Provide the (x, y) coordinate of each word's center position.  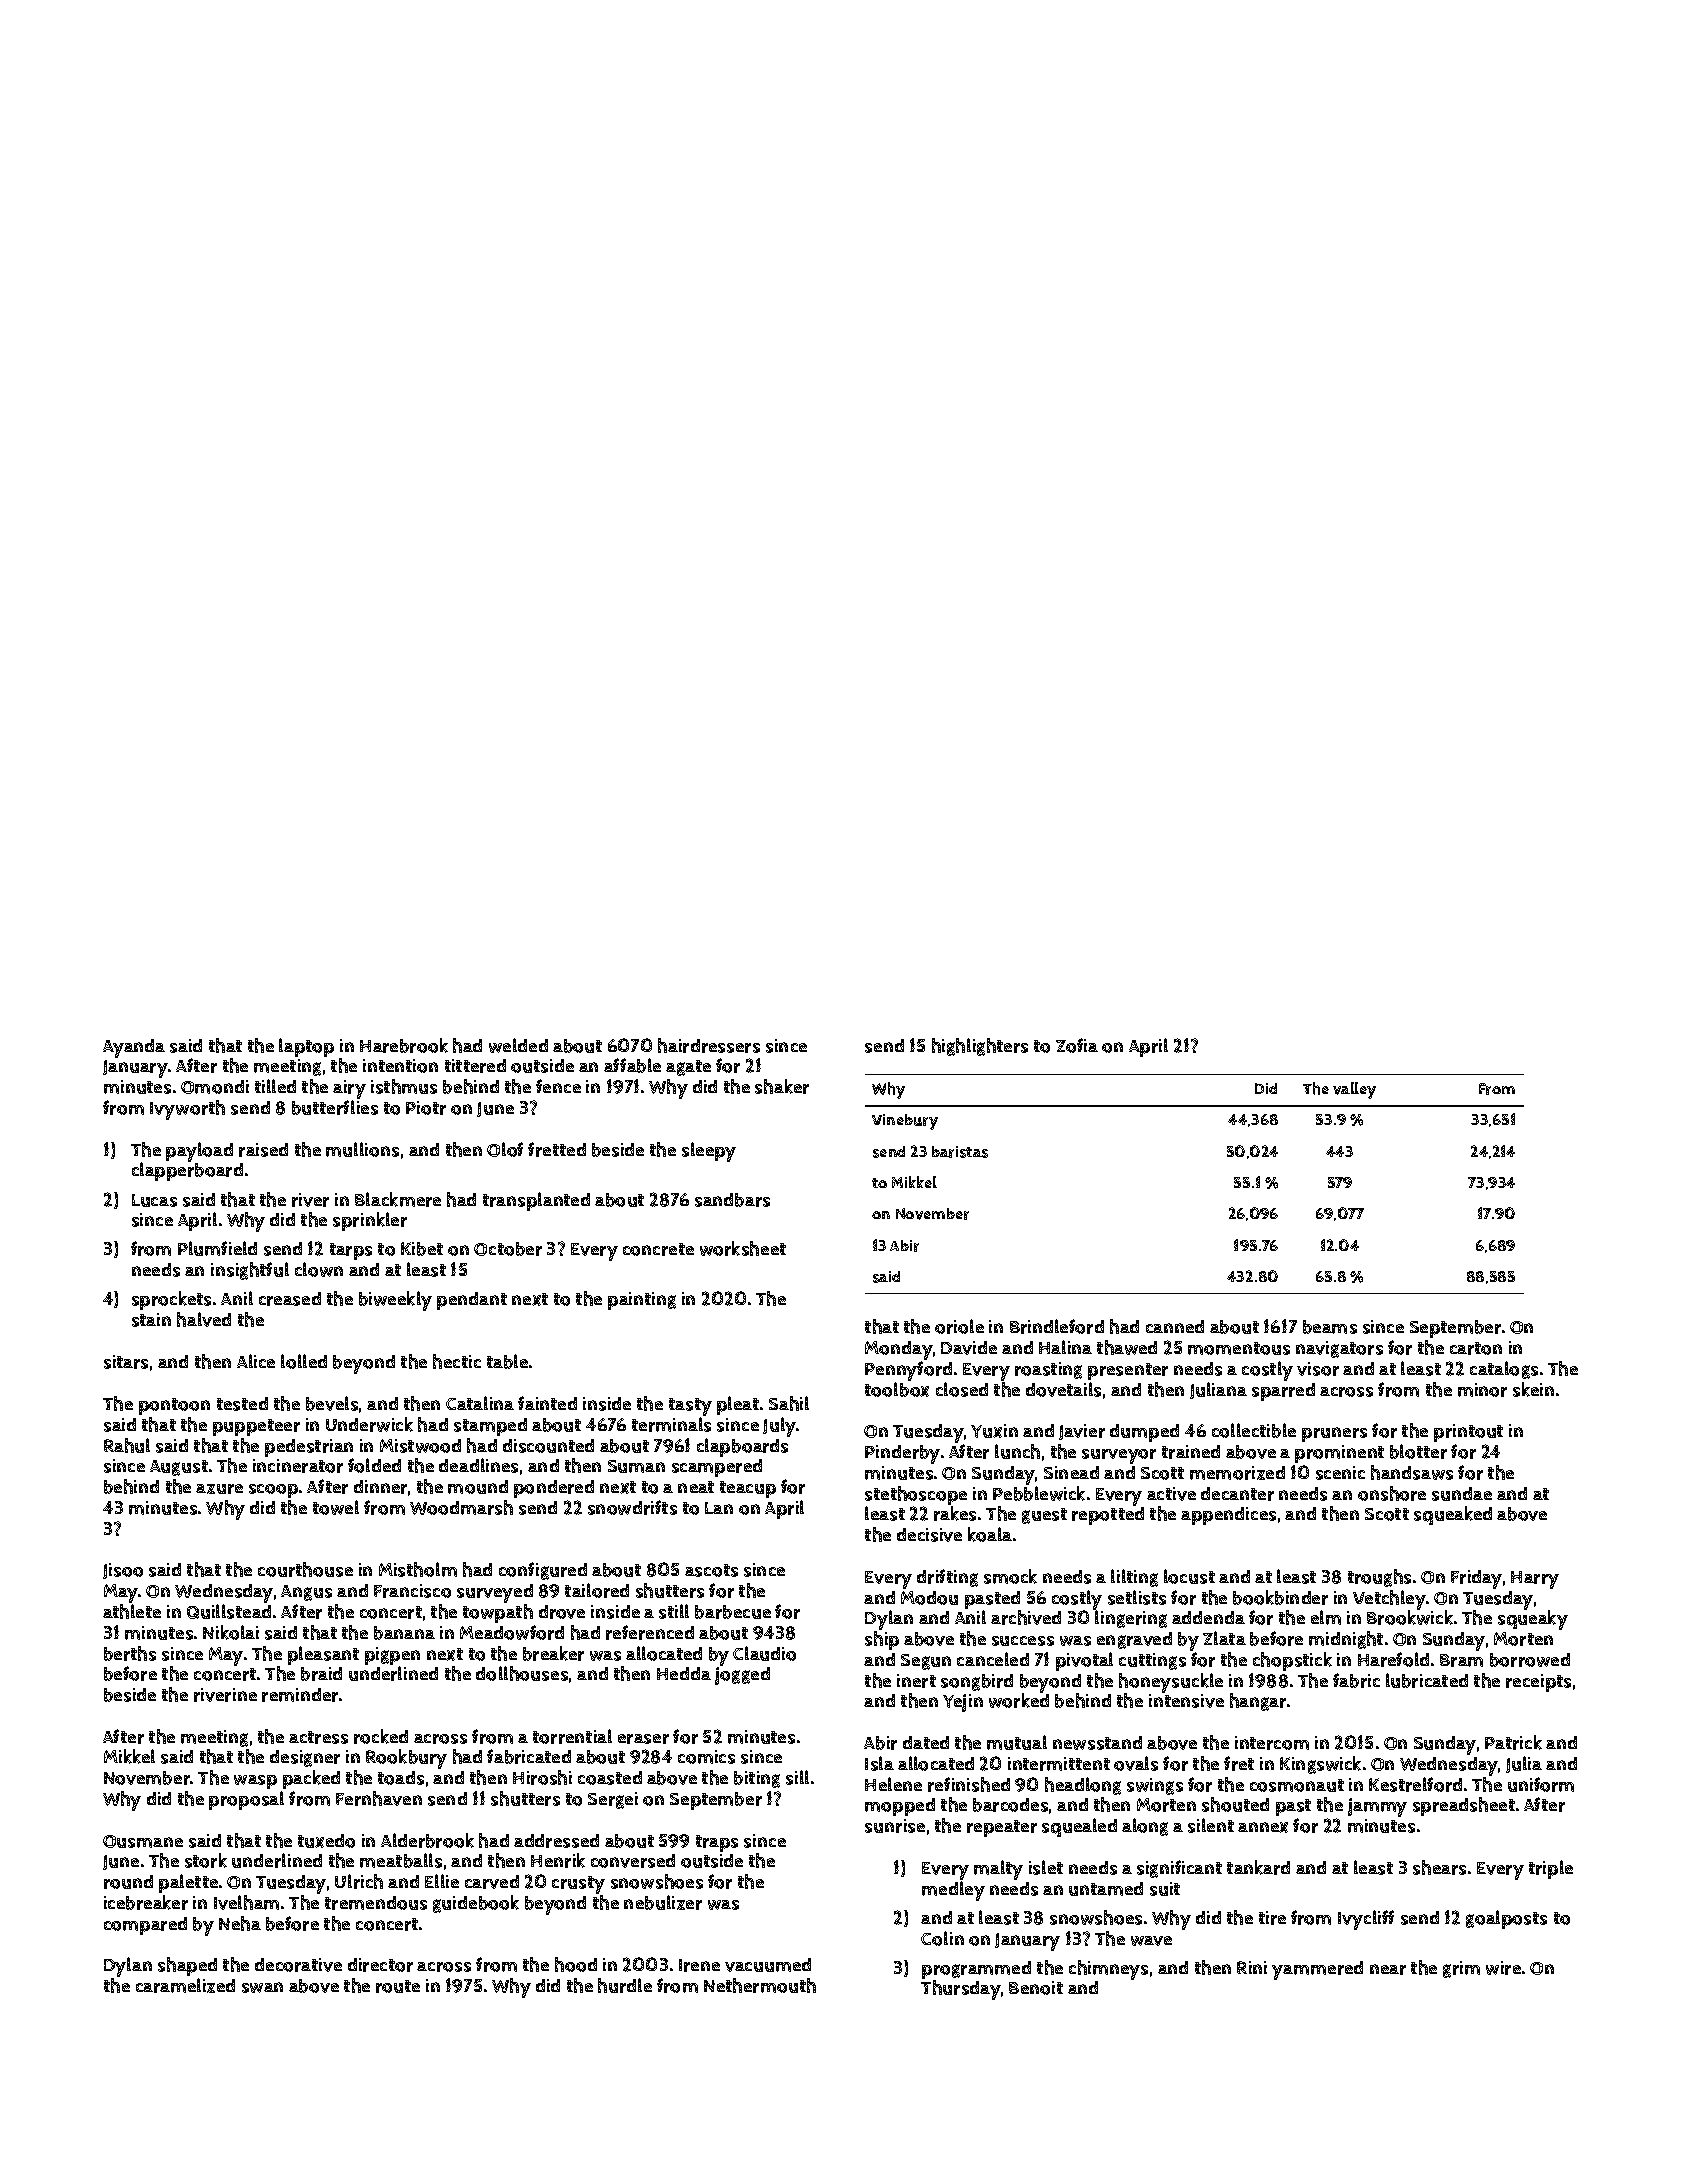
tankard (1258, 1867)
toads (401, 1778)
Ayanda (134, 1048)
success (1023, 1641)
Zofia (1077, 1045)
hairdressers (709, 1045)
